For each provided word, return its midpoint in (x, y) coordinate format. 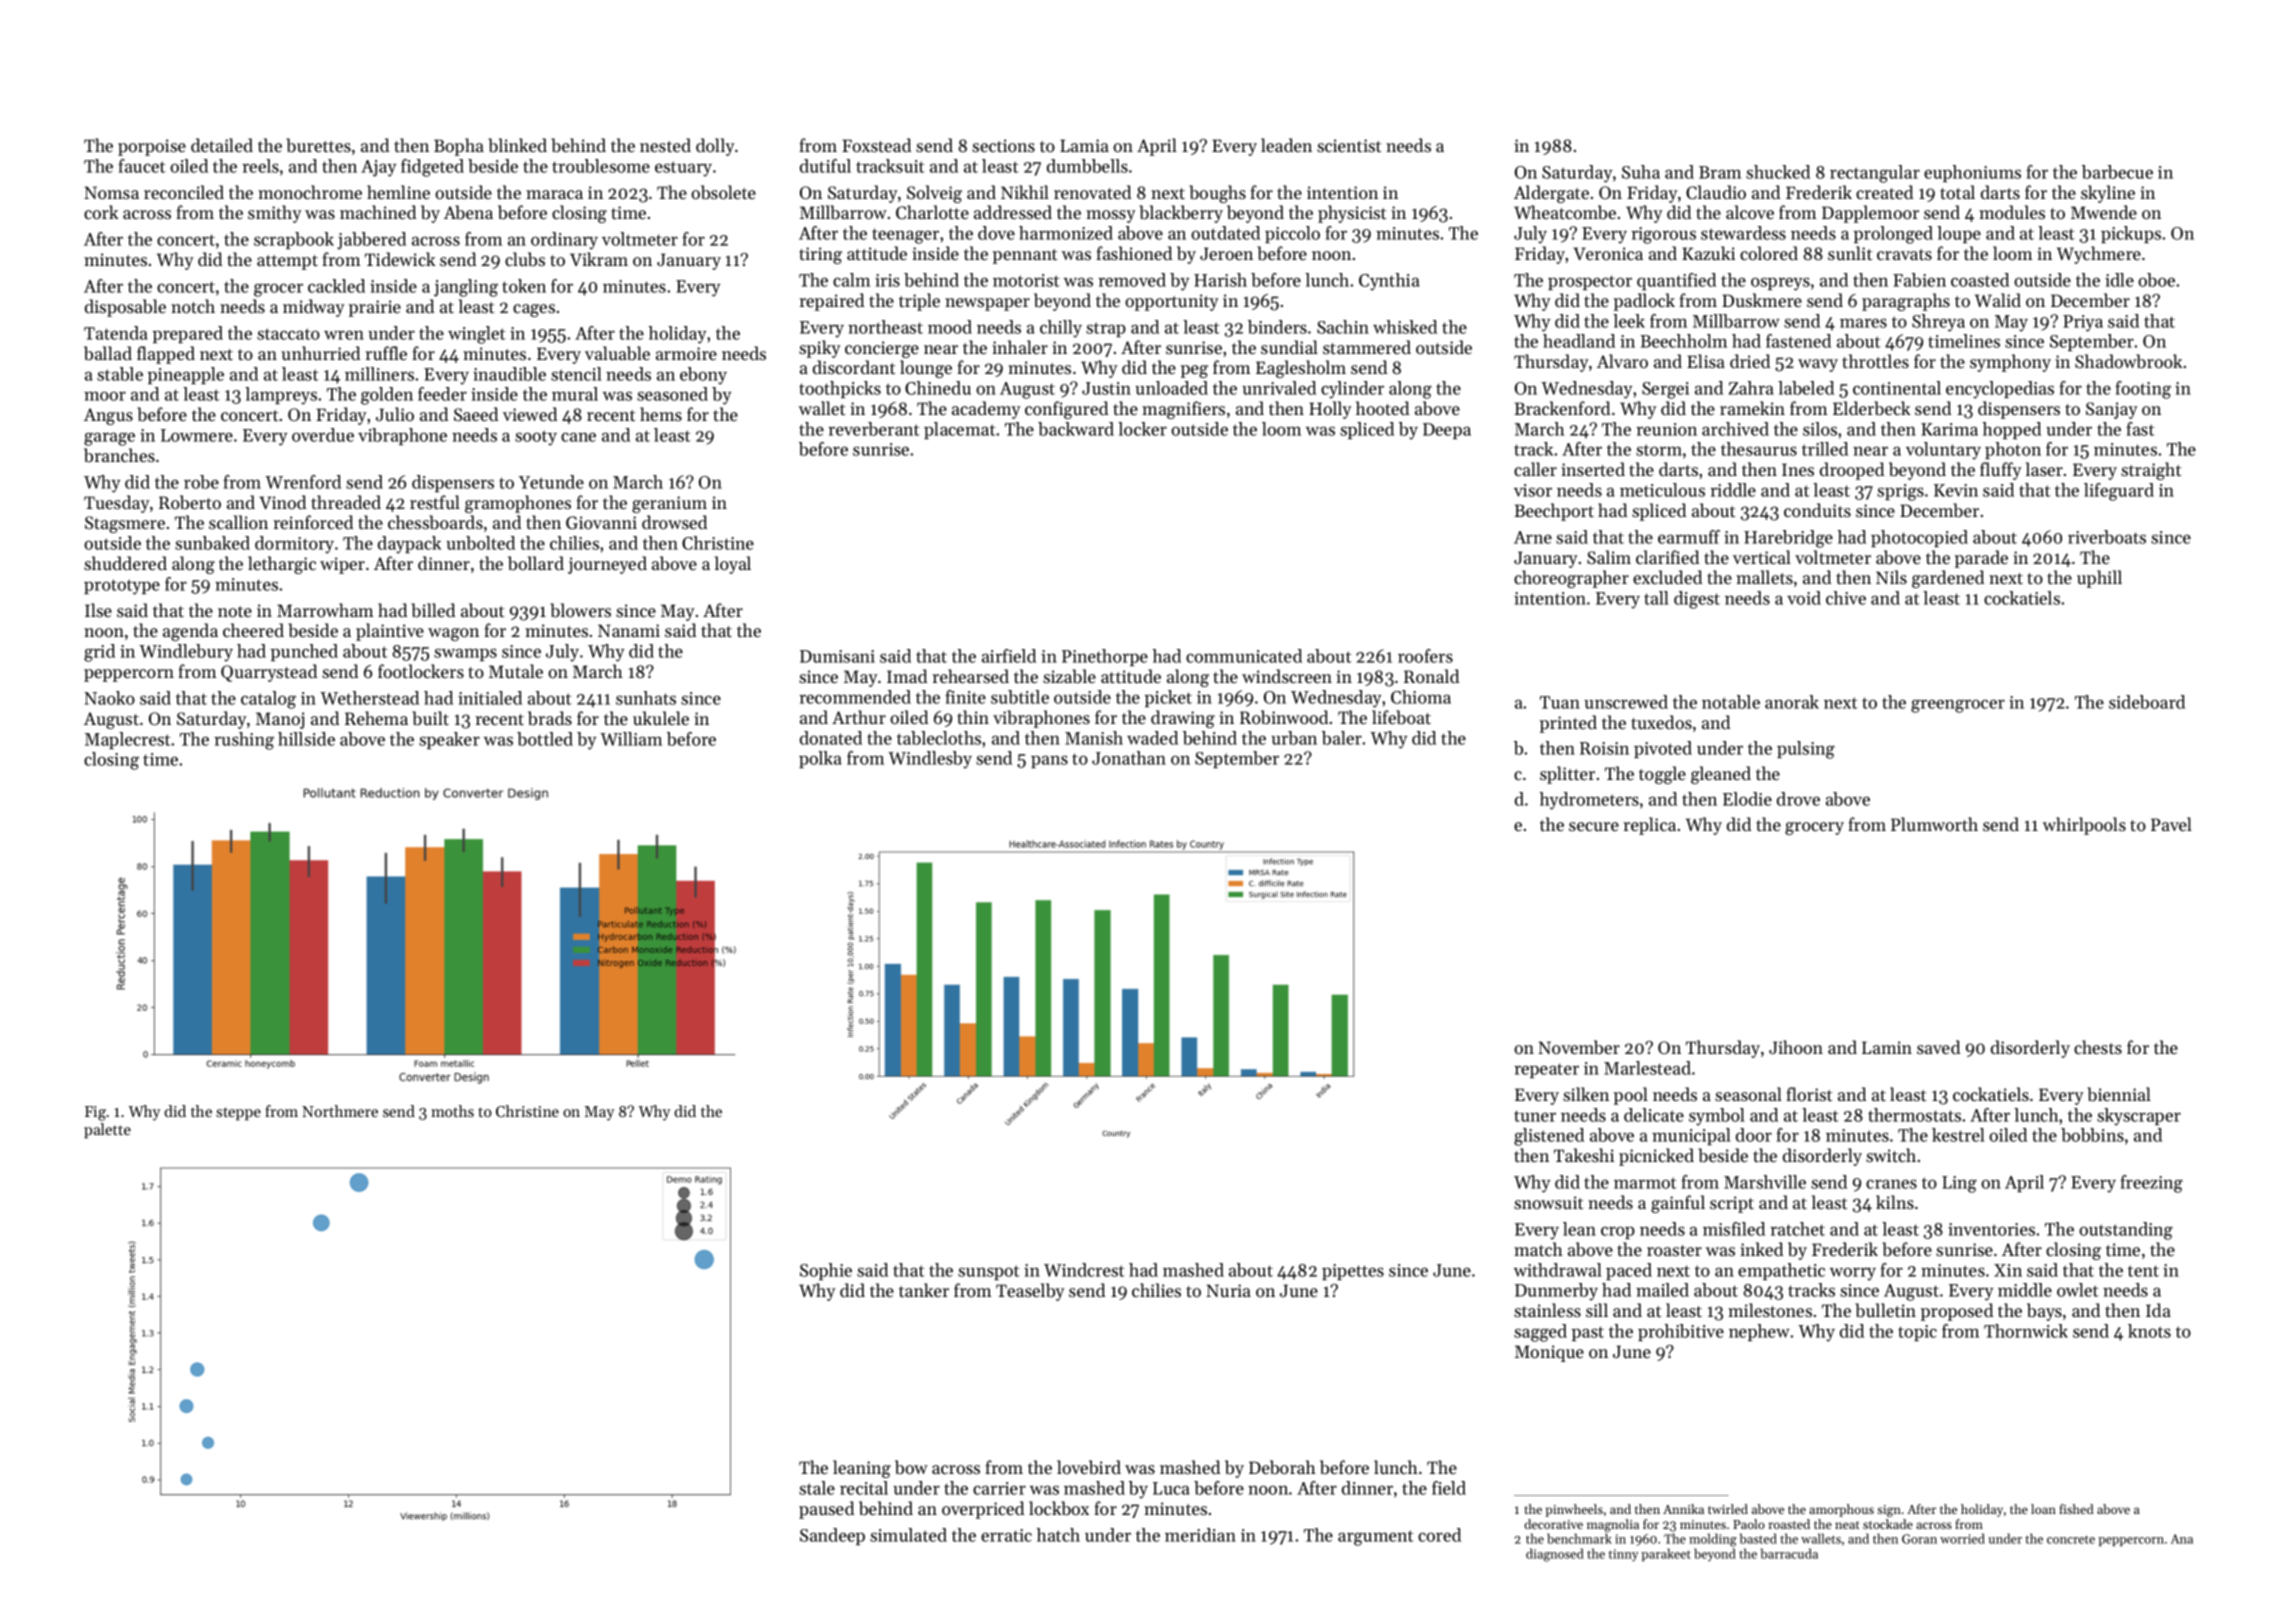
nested (665, 145)
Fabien (1919, 280)
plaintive (390, 632)
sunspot (988, 1272)
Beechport (1554, 512)
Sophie (826, 1271)
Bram (1720, 172)
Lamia (1084, 145)
